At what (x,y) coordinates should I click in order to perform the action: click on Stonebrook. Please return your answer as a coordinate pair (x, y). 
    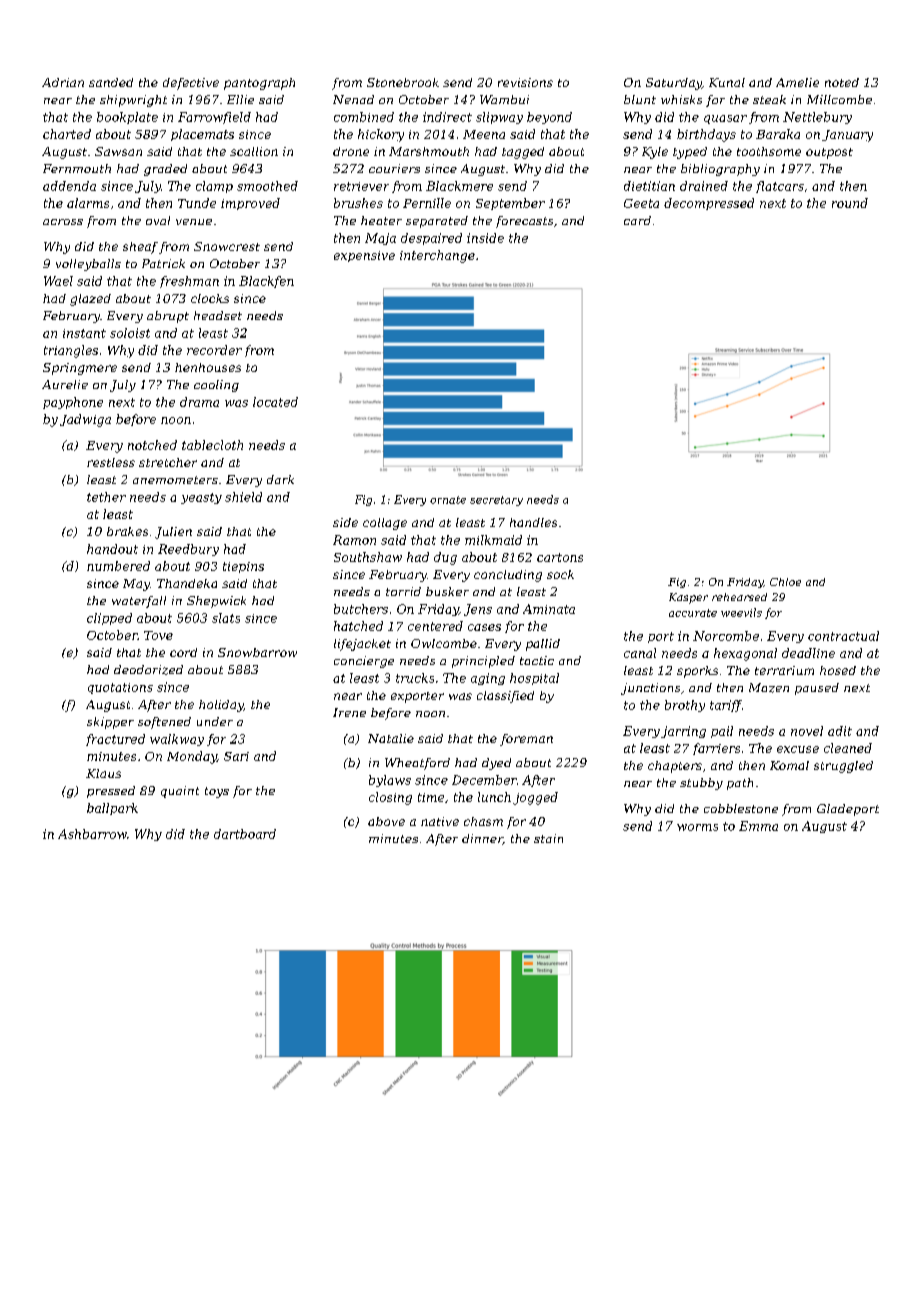
    Looking at the image, I should click on (403, 82).
